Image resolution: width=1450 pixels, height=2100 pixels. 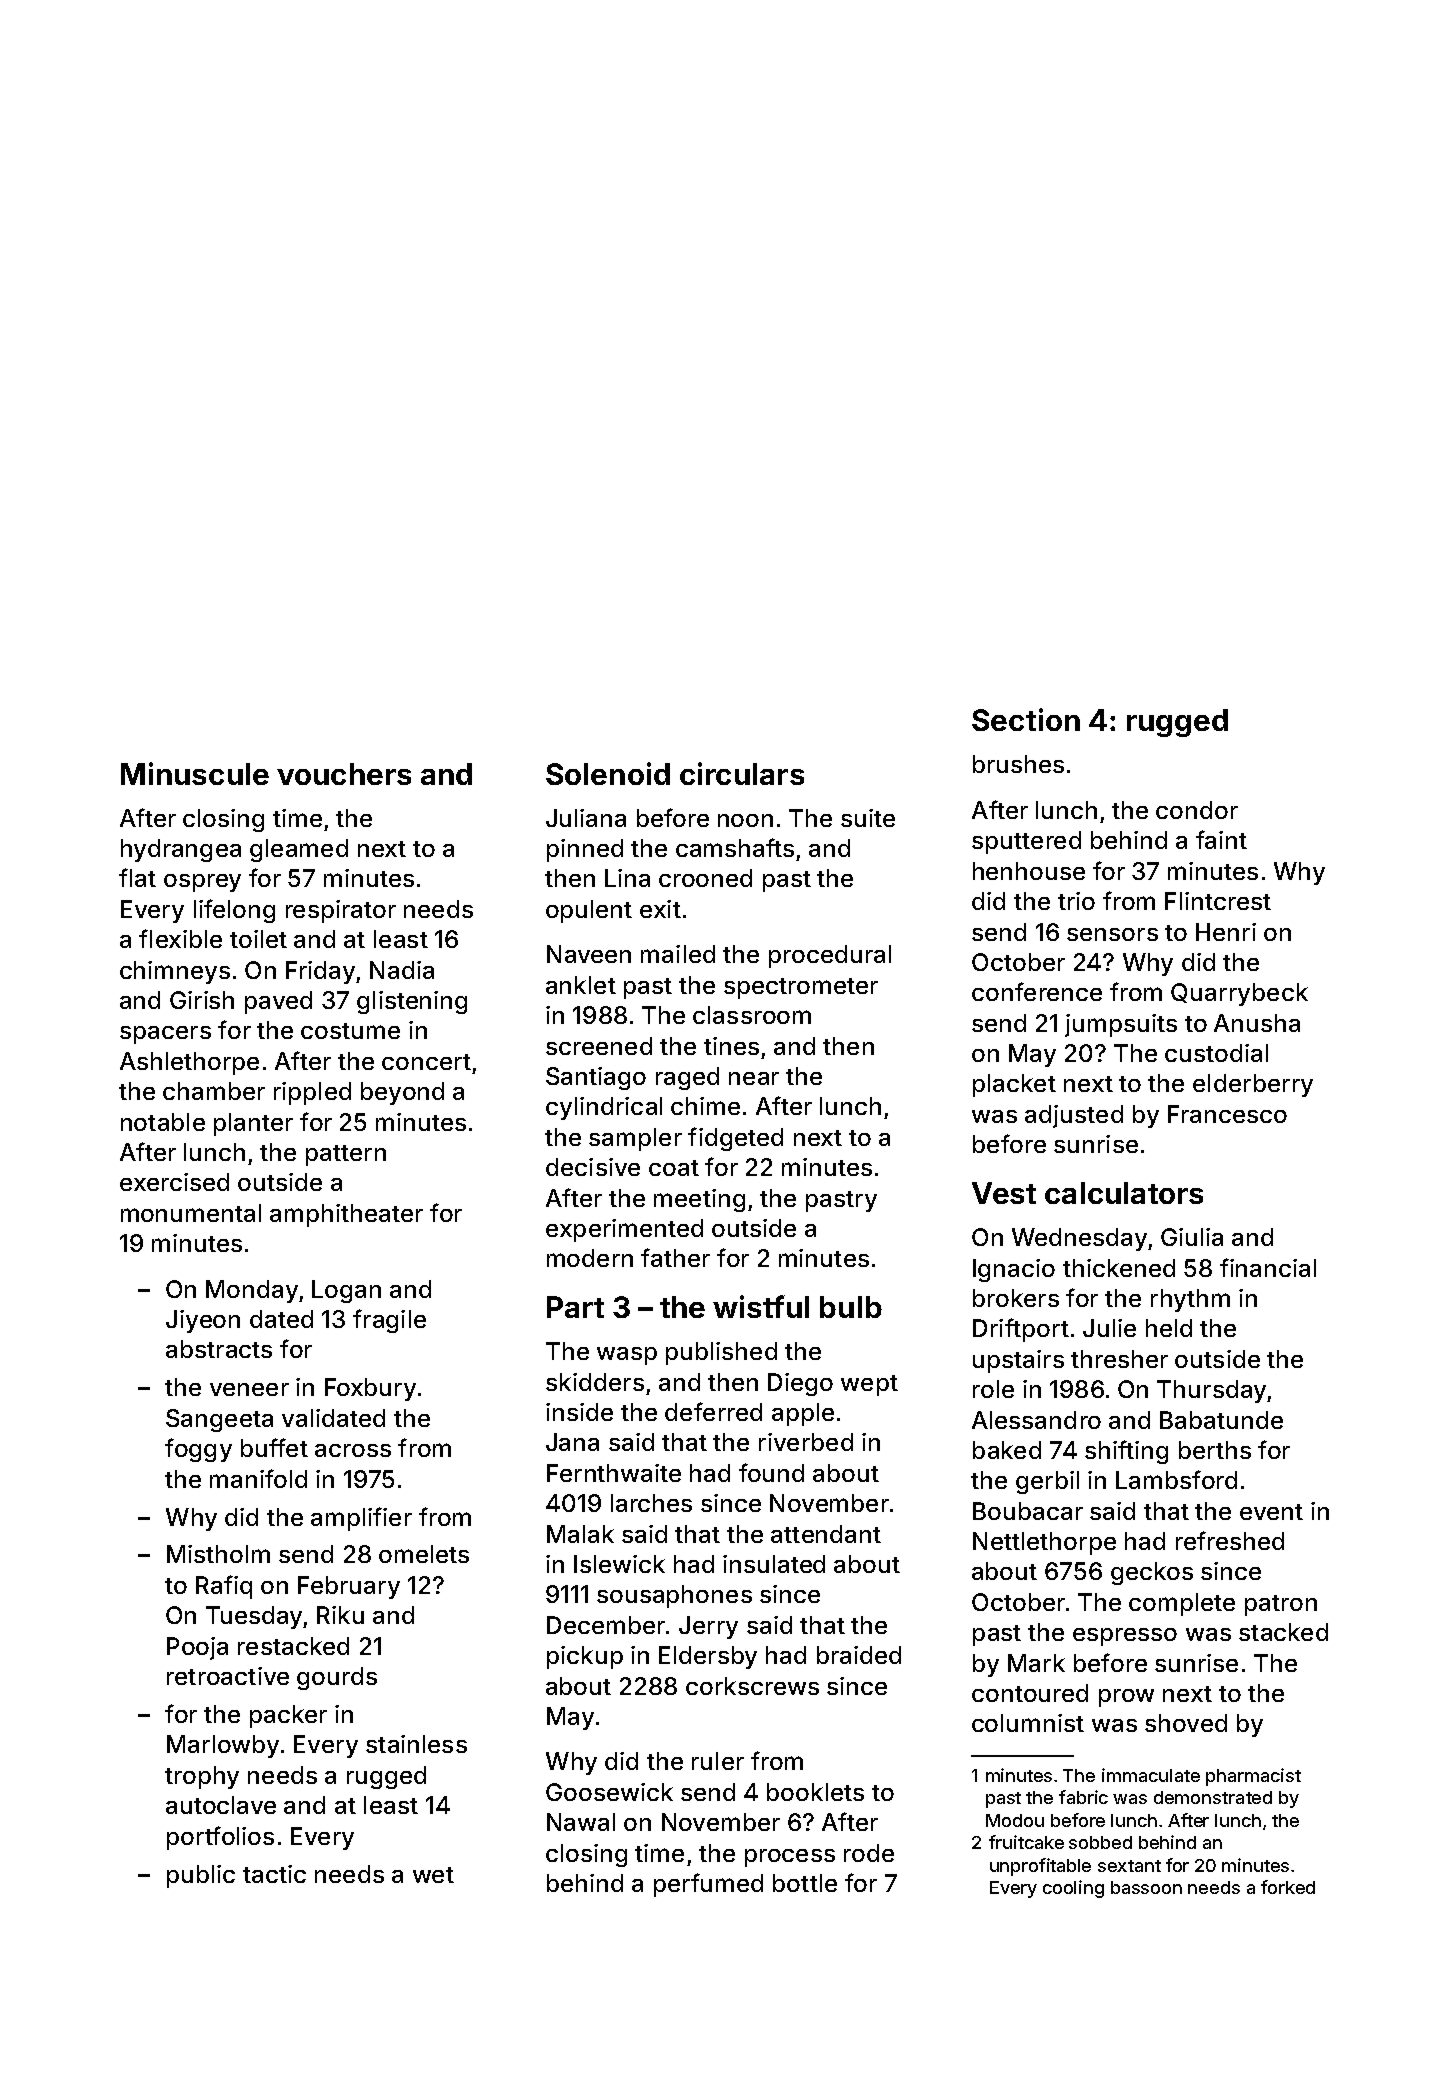 What do you see at coordinates (1007, 1450) in the document?
I see `baked` at bounding box center [1007, 1450].
